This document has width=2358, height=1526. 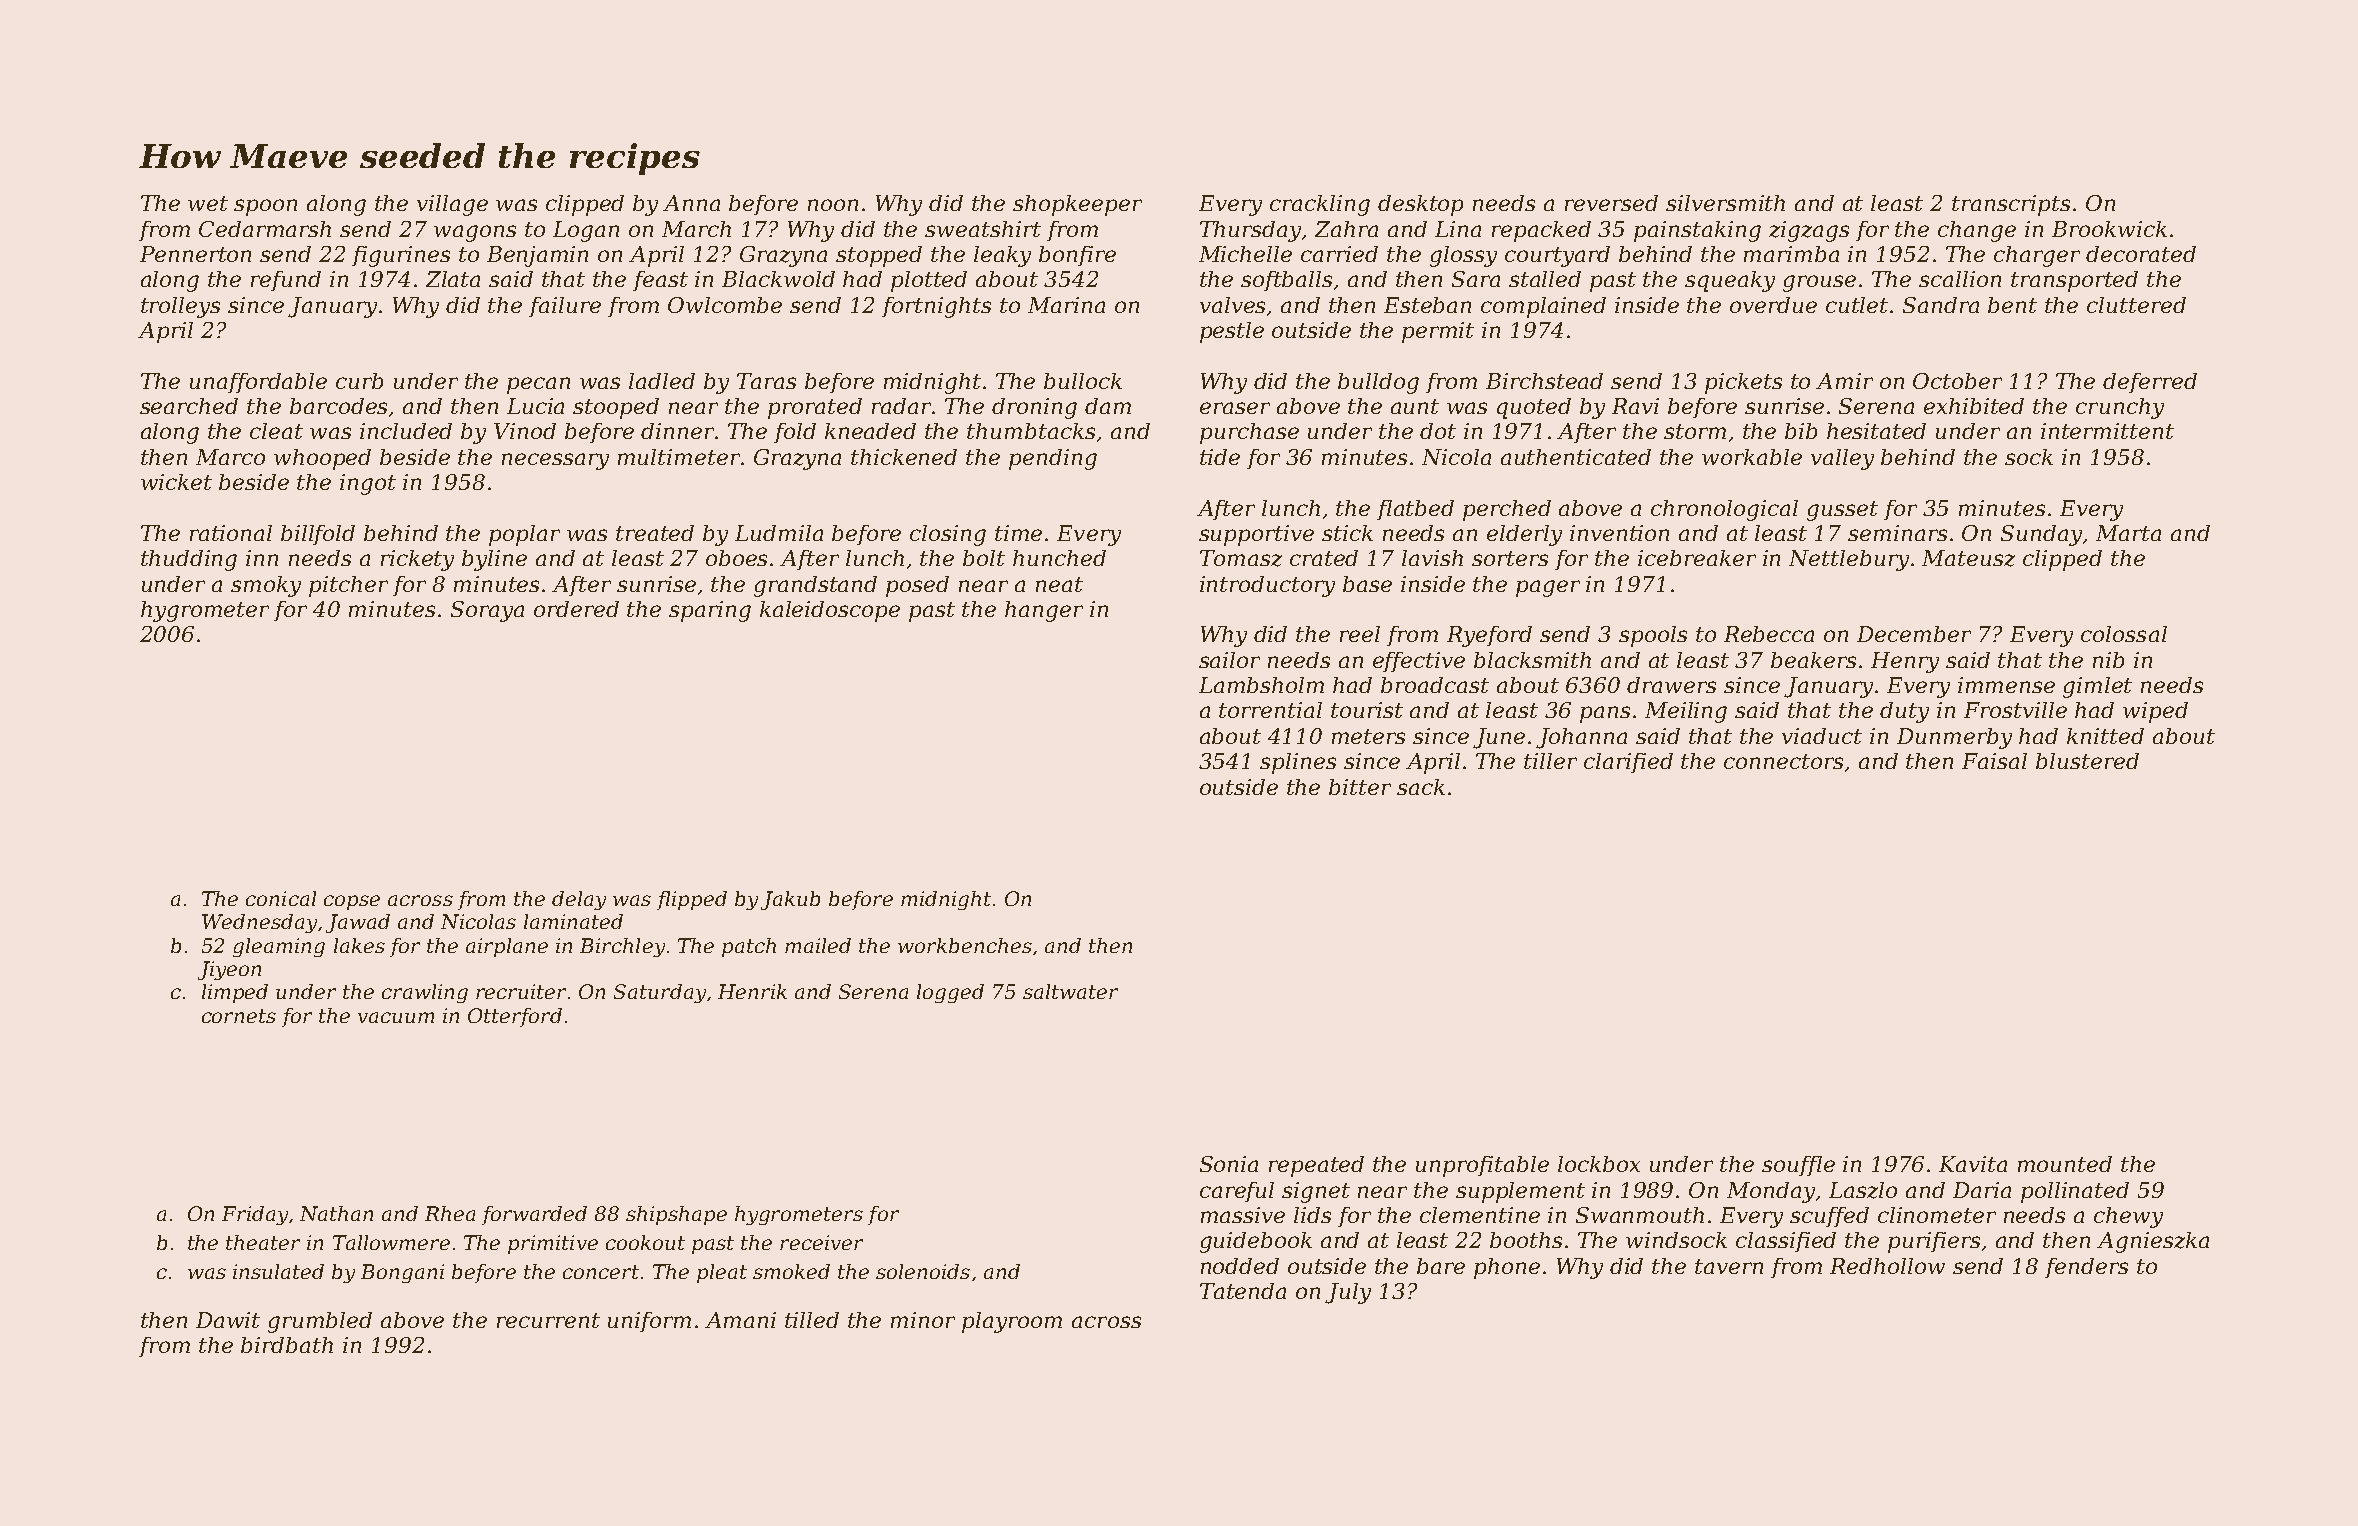 What do you see at coordinates (287, 1345) in the document?
I see `birdbath` at bounding box center [287, 1345].
